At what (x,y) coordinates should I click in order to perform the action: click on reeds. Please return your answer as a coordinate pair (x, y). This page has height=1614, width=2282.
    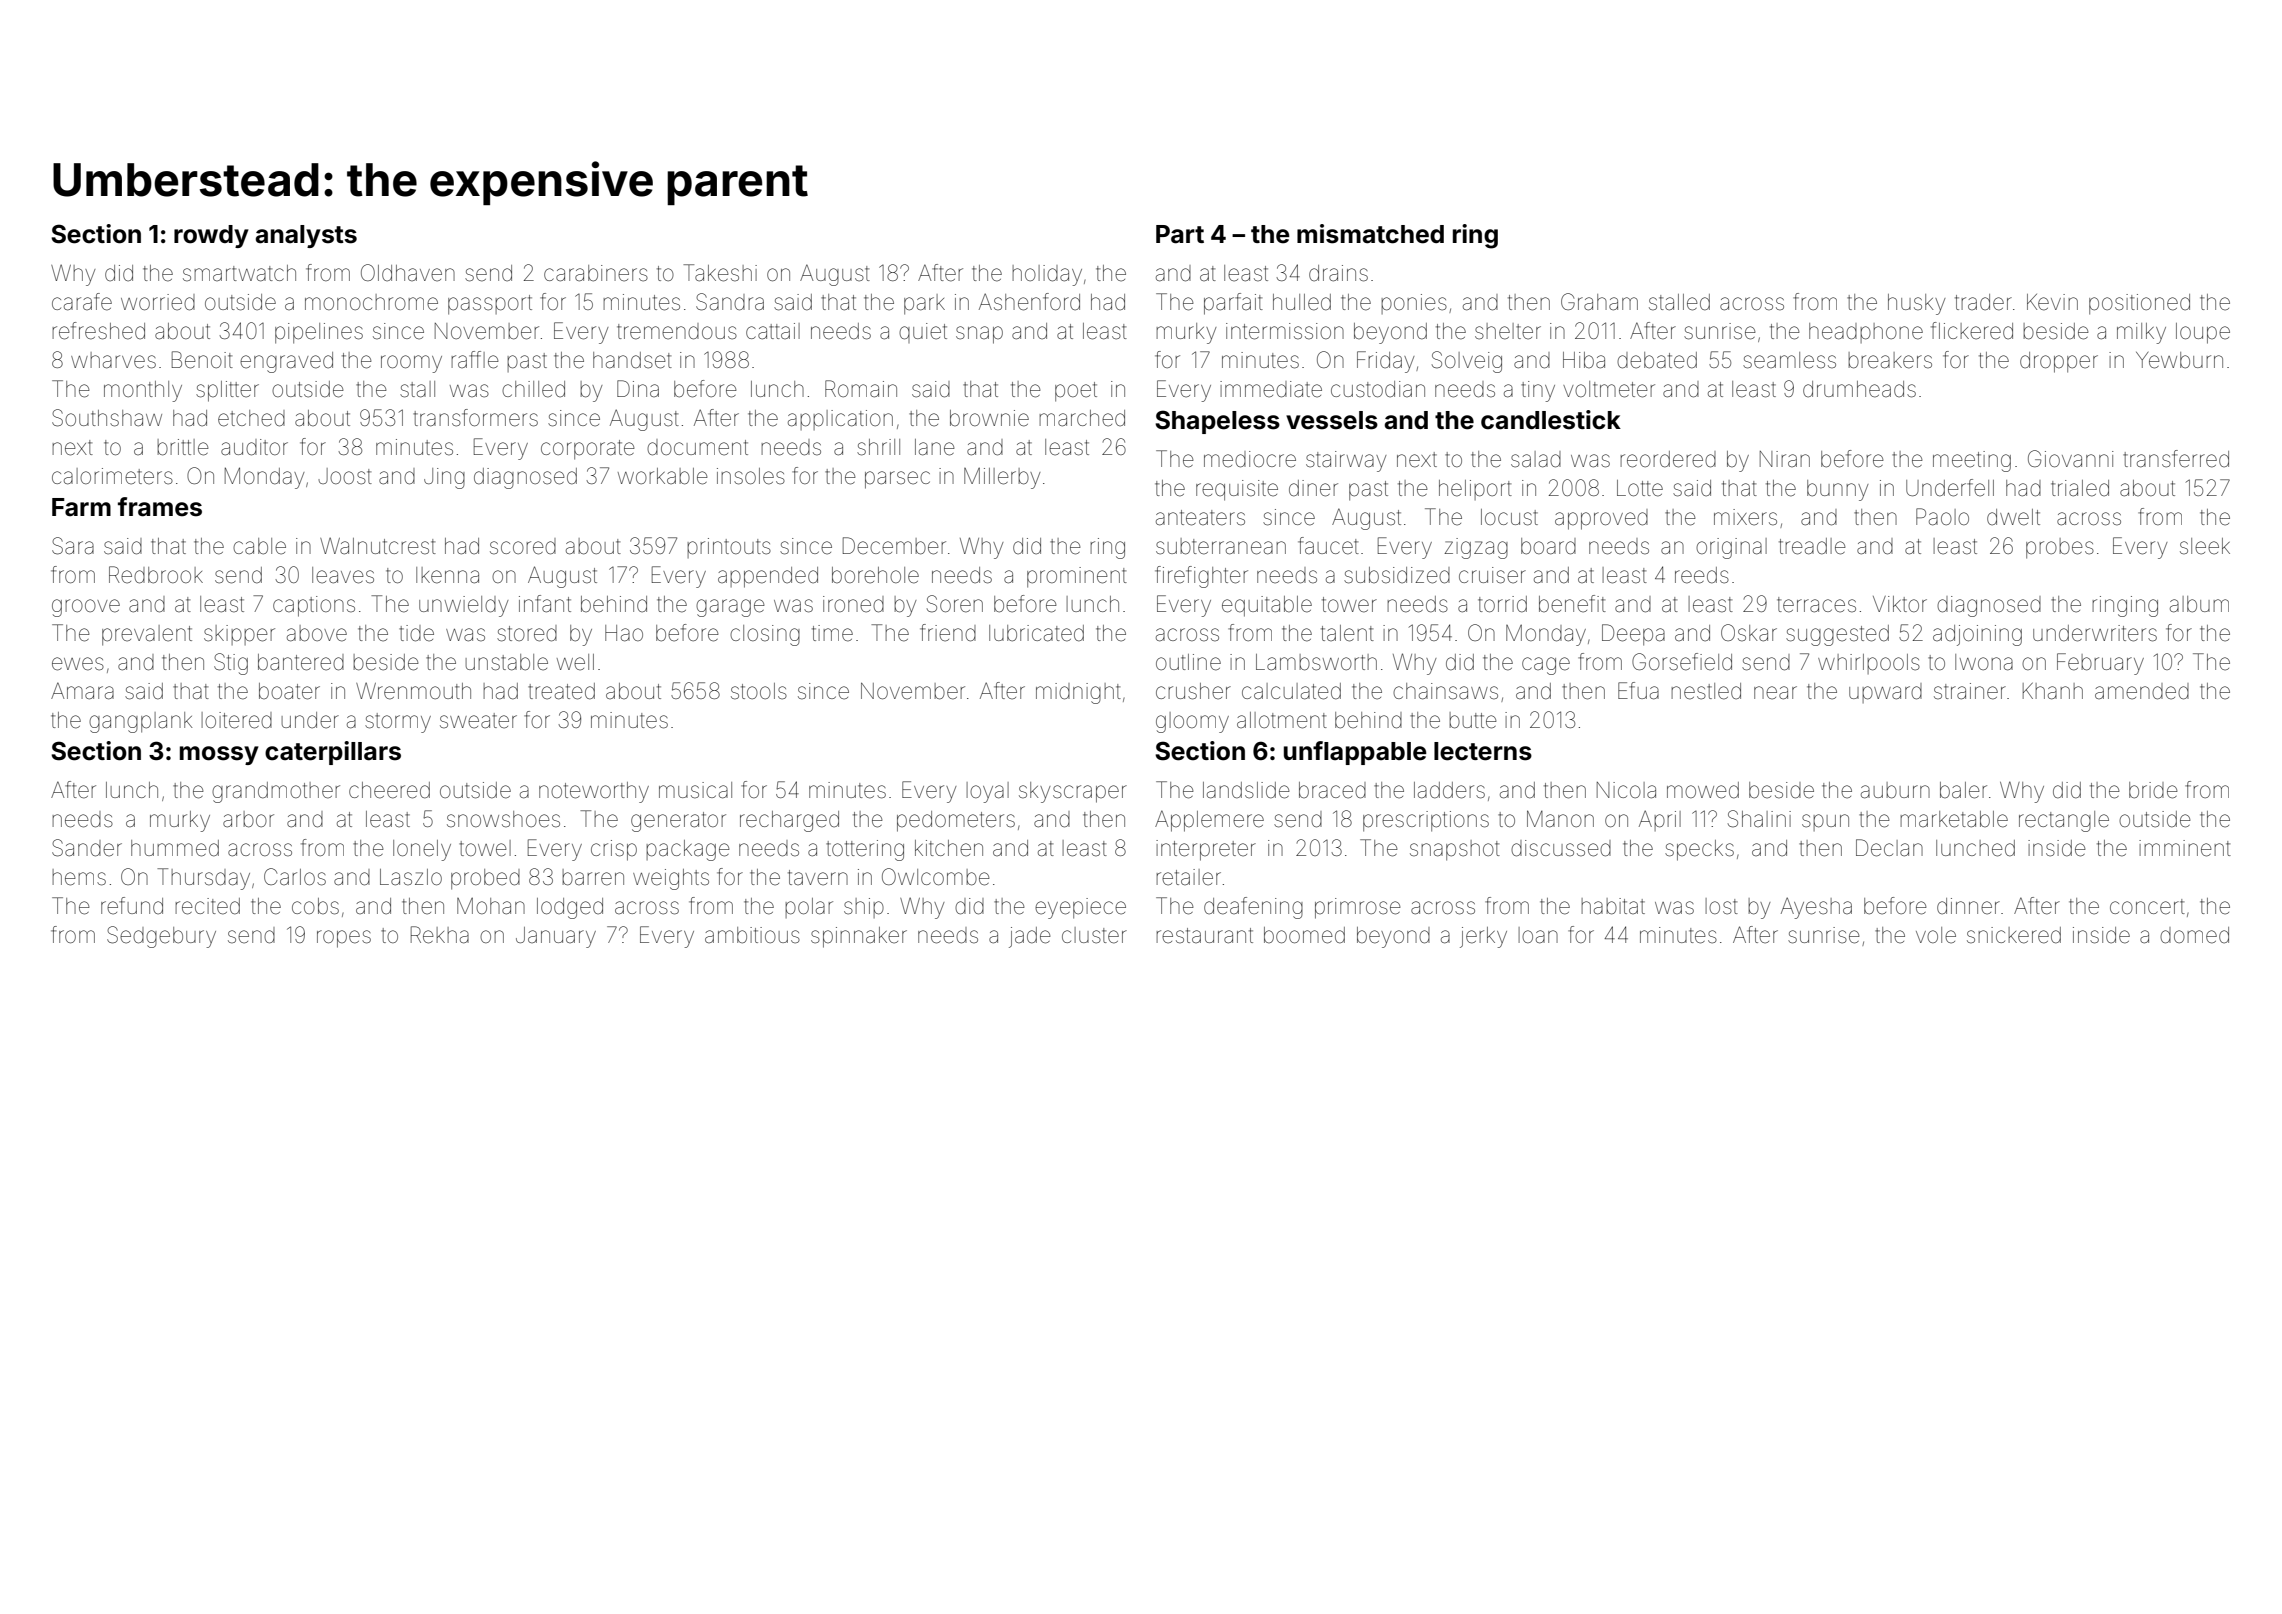
    Looking at the image, I should click on (1702, 575).
